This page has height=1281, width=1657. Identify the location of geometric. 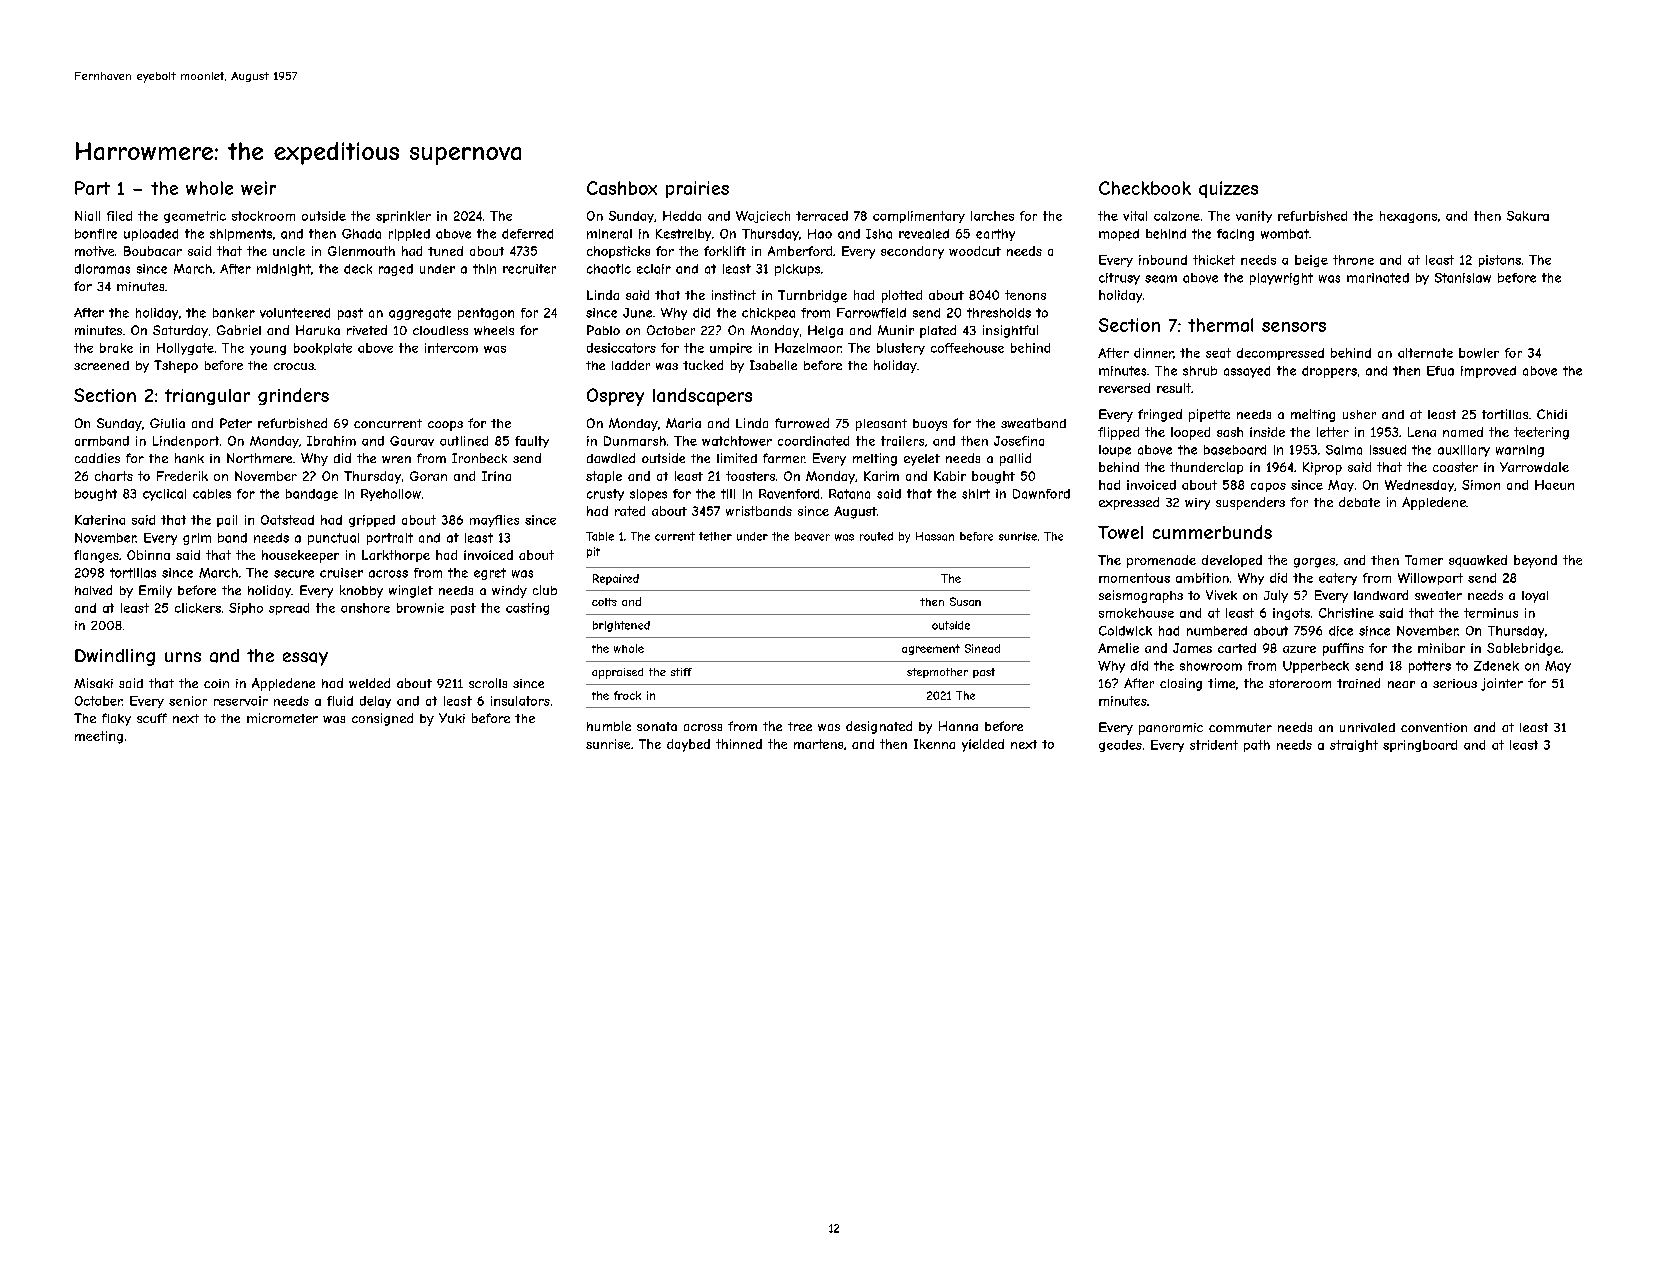
(195, 217).
